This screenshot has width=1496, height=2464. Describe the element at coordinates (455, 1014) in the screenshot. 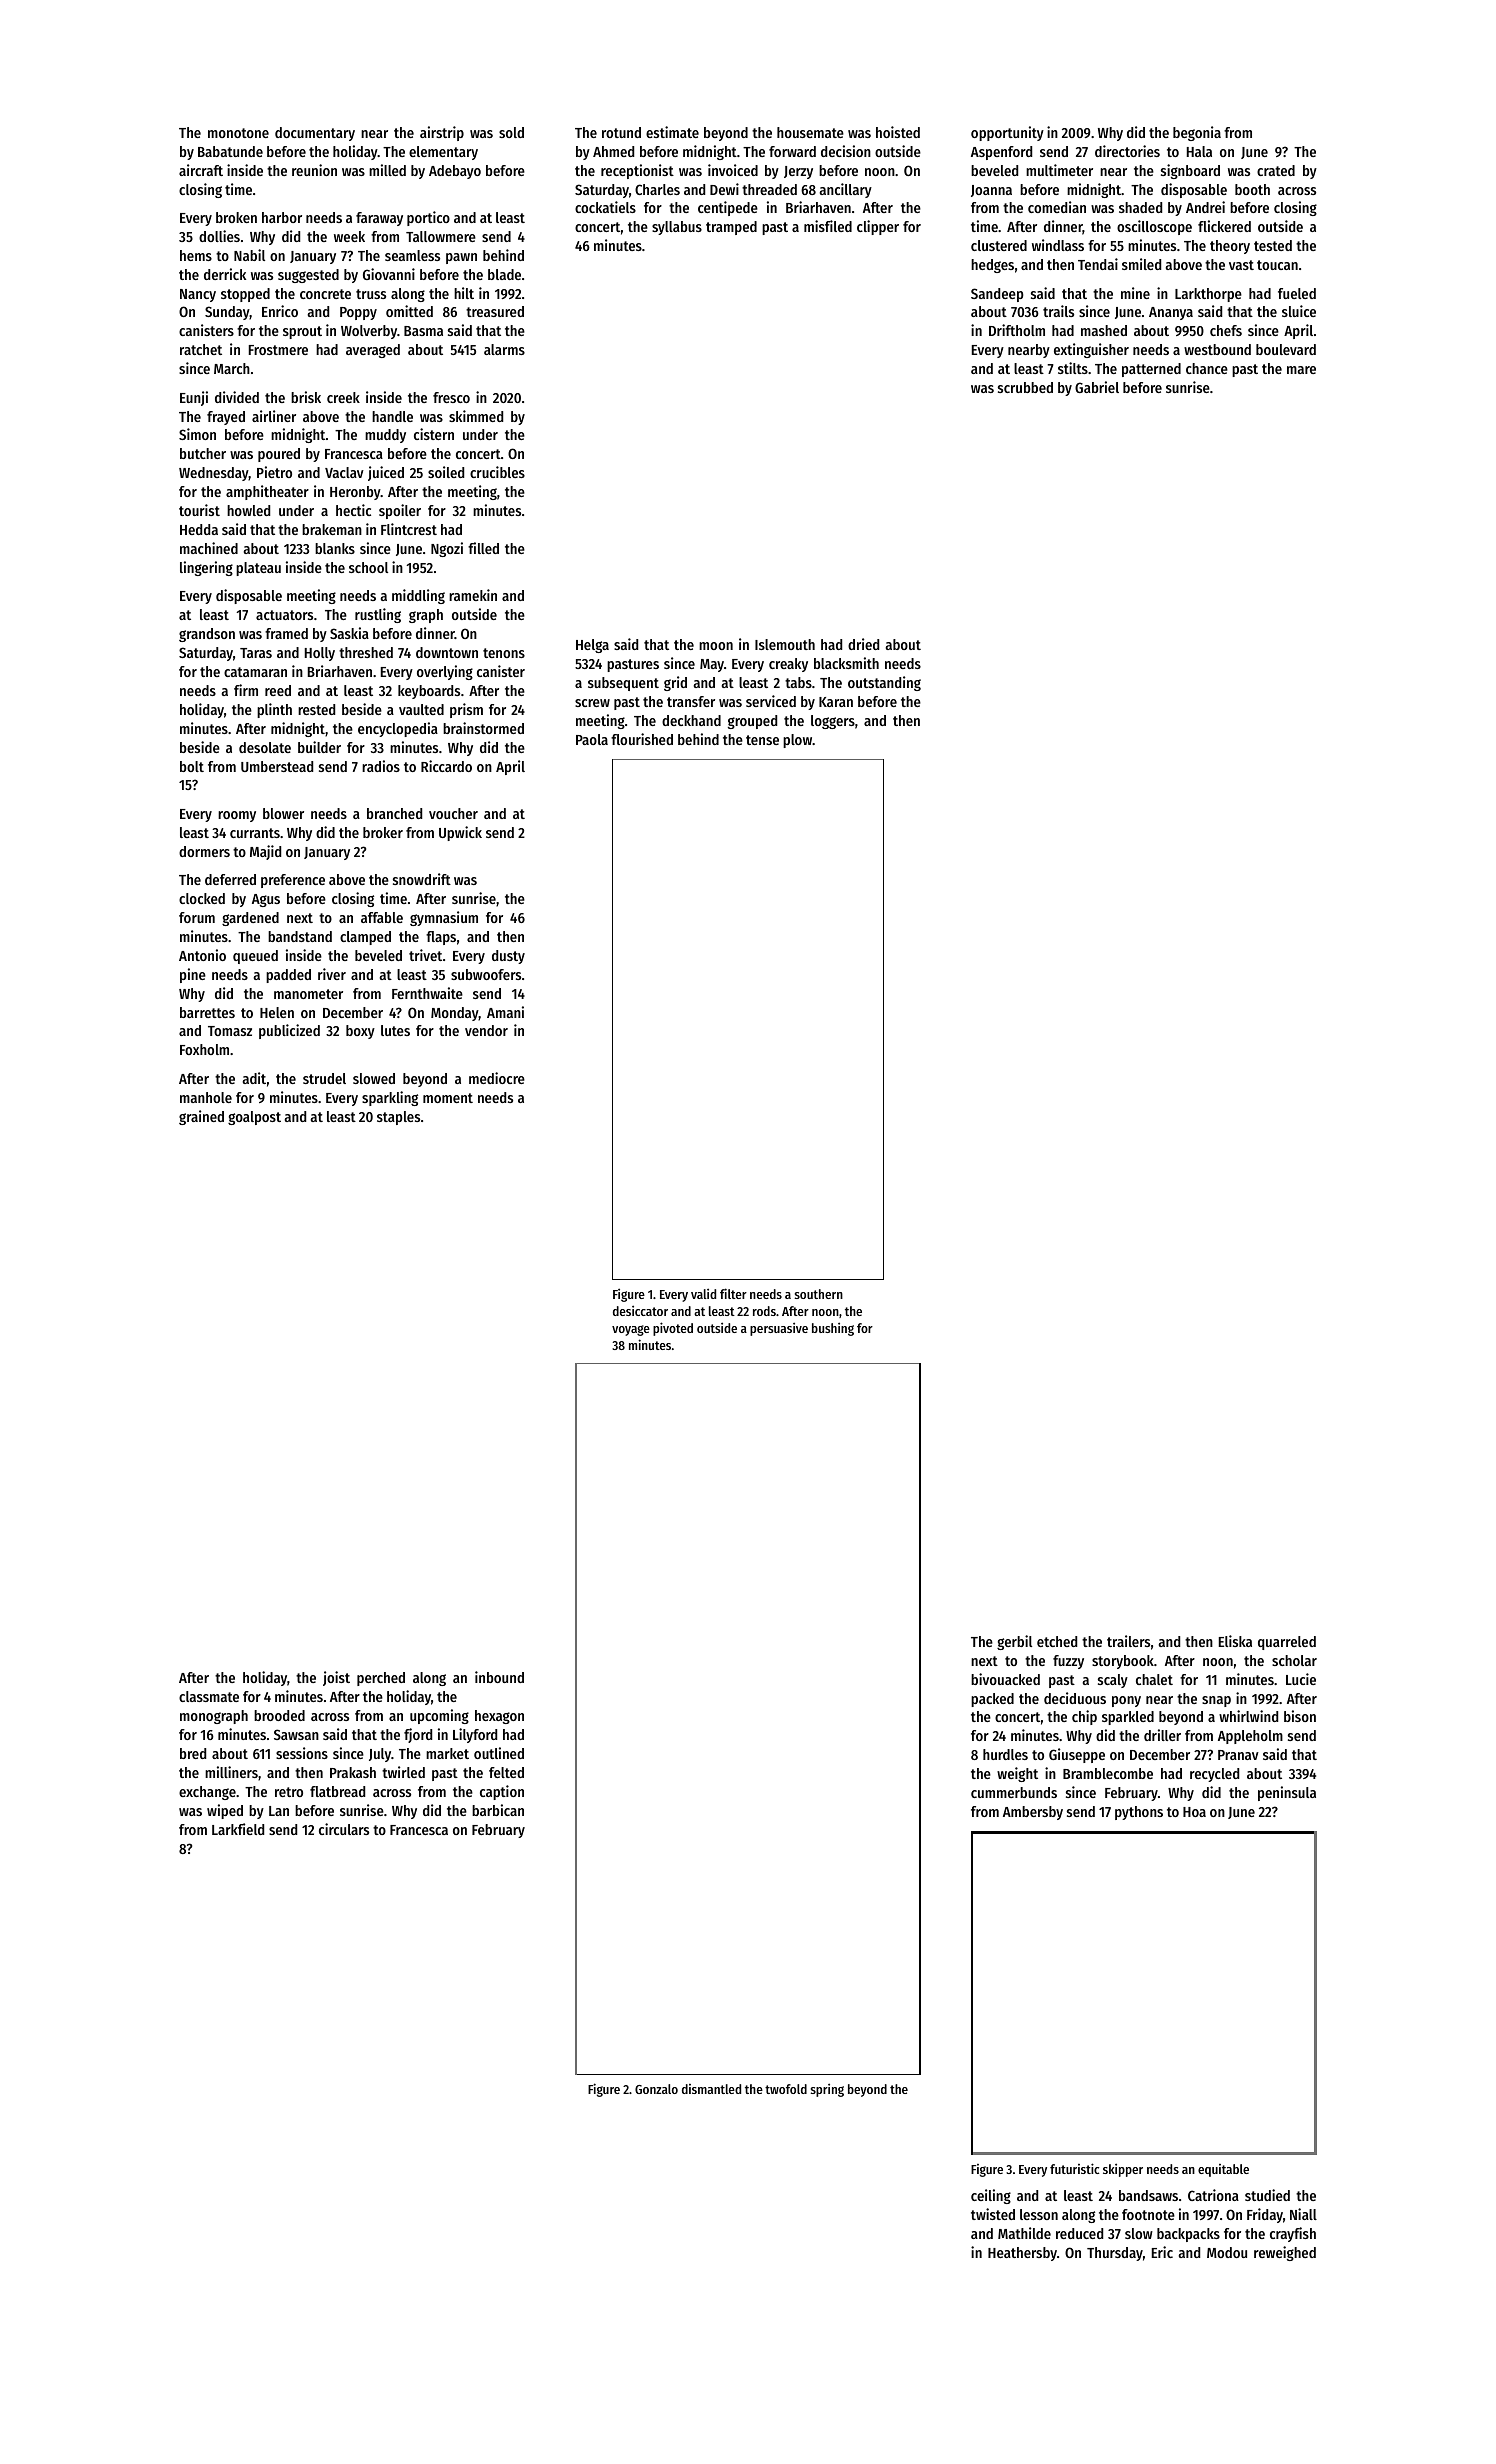

I see `Monday` at that location.
